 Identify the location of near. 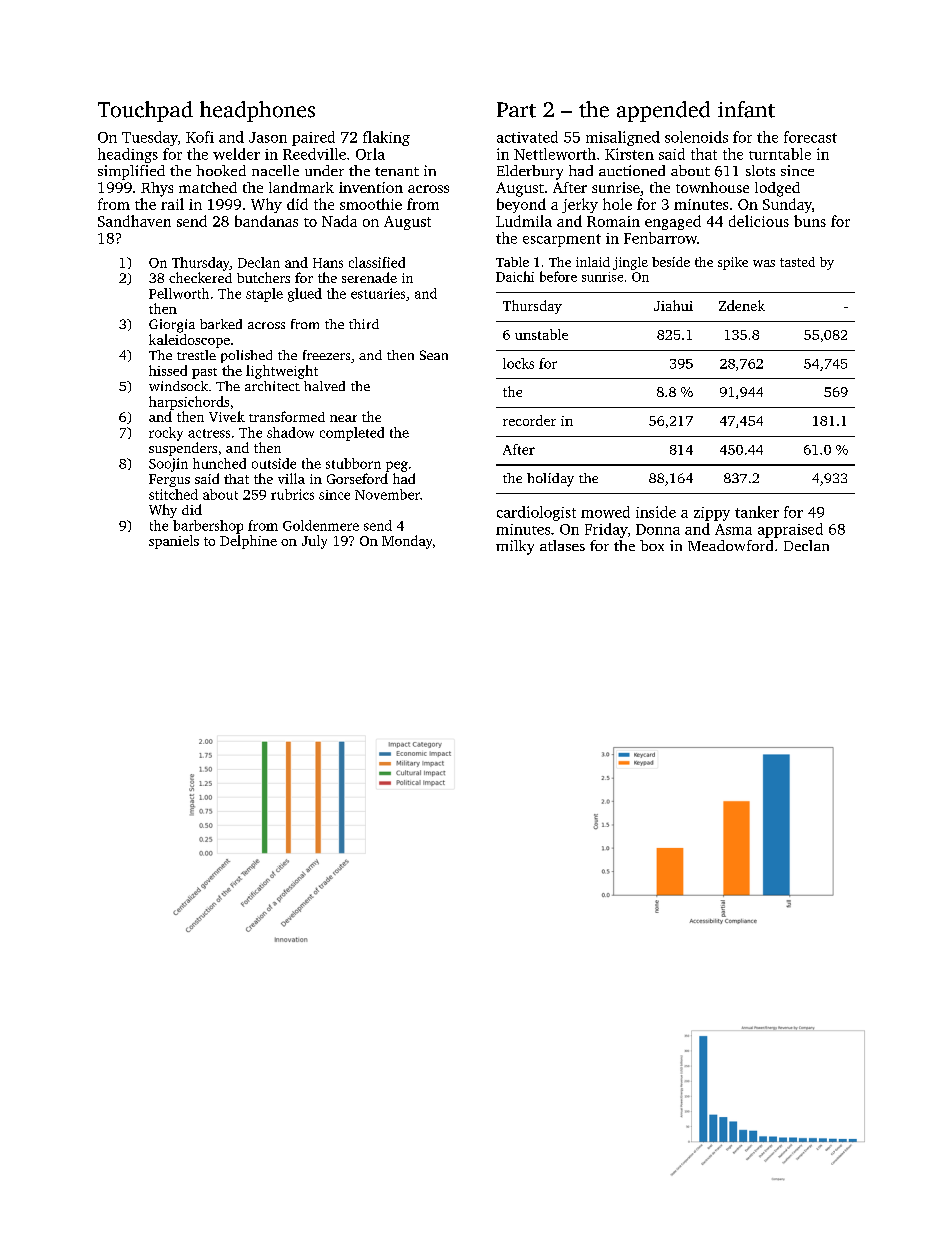
(343, 418).
